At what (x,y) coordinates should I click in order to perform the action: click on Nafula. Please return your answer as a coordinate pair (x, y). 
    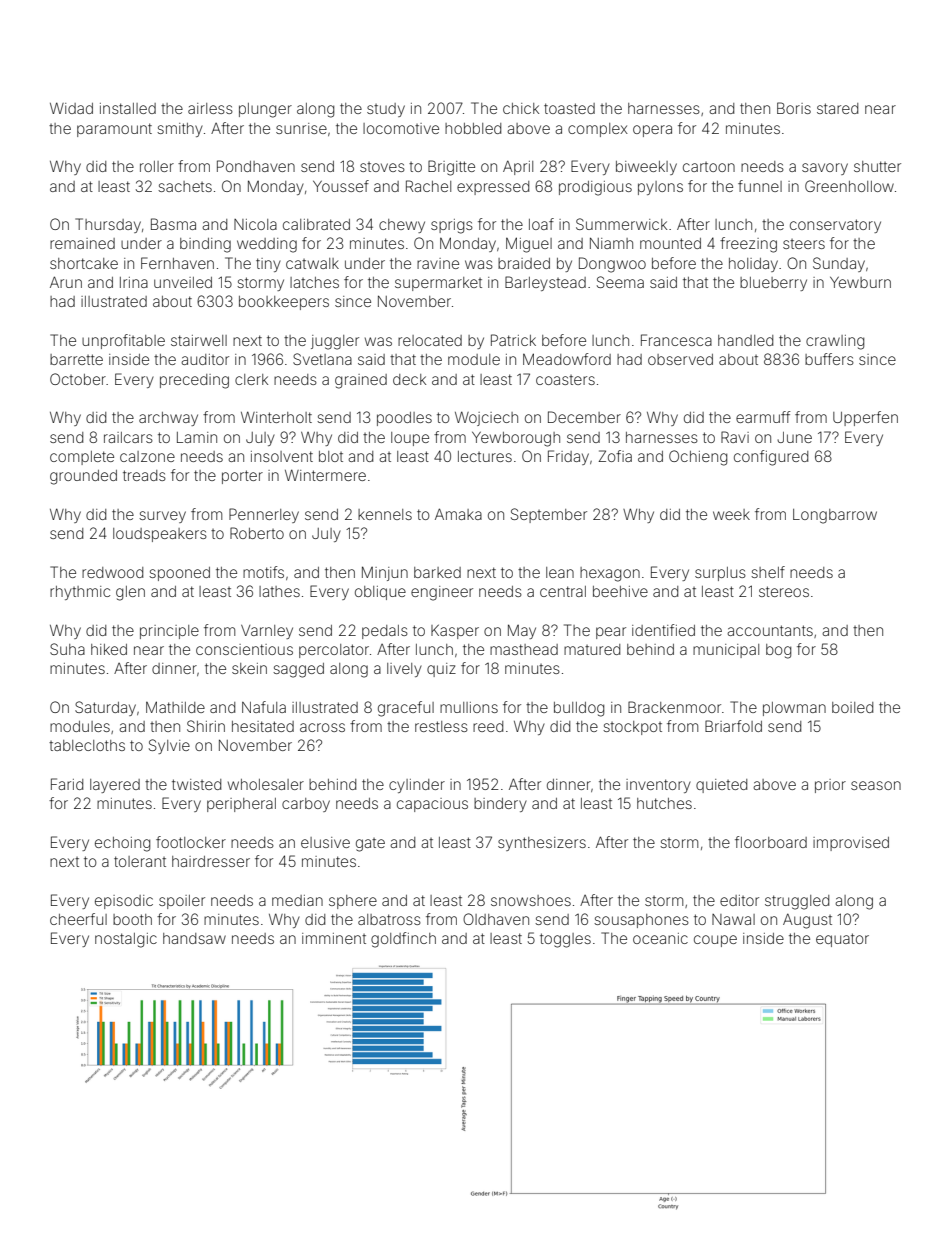
    Looking at the image, I should click on (264, 707).
